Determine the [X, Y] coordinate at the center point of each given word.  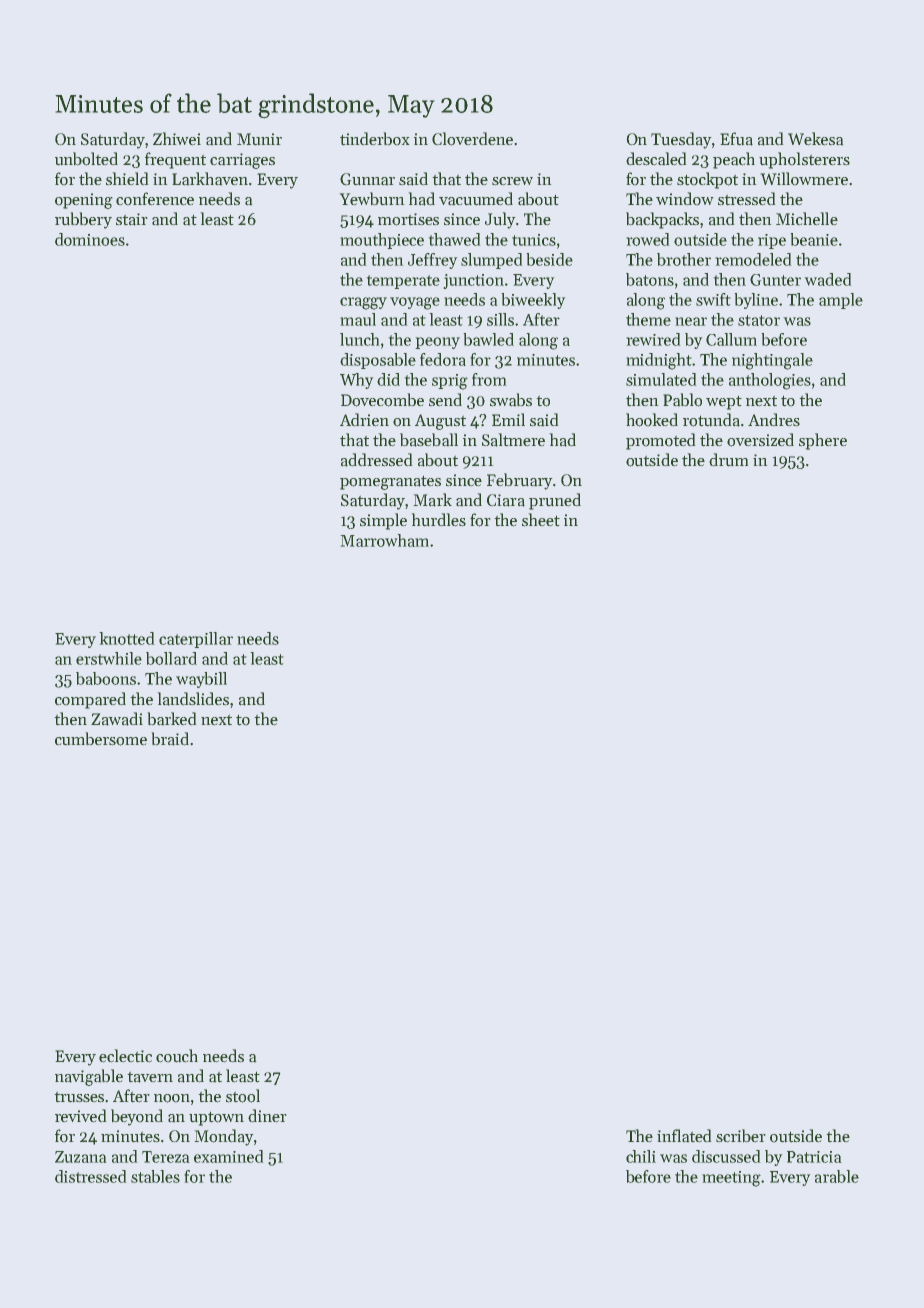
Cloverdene [472, 139]
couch [177, 1056]
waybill [201, 680]
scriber [741, 1136]
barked [172, 719]
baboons [106, 678]
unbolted [86, 159]
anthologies [770, 381]
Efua [736, 139]
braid [170, 739]
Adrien [364, 420]
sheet [541, 520]
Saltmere [513, 440]
